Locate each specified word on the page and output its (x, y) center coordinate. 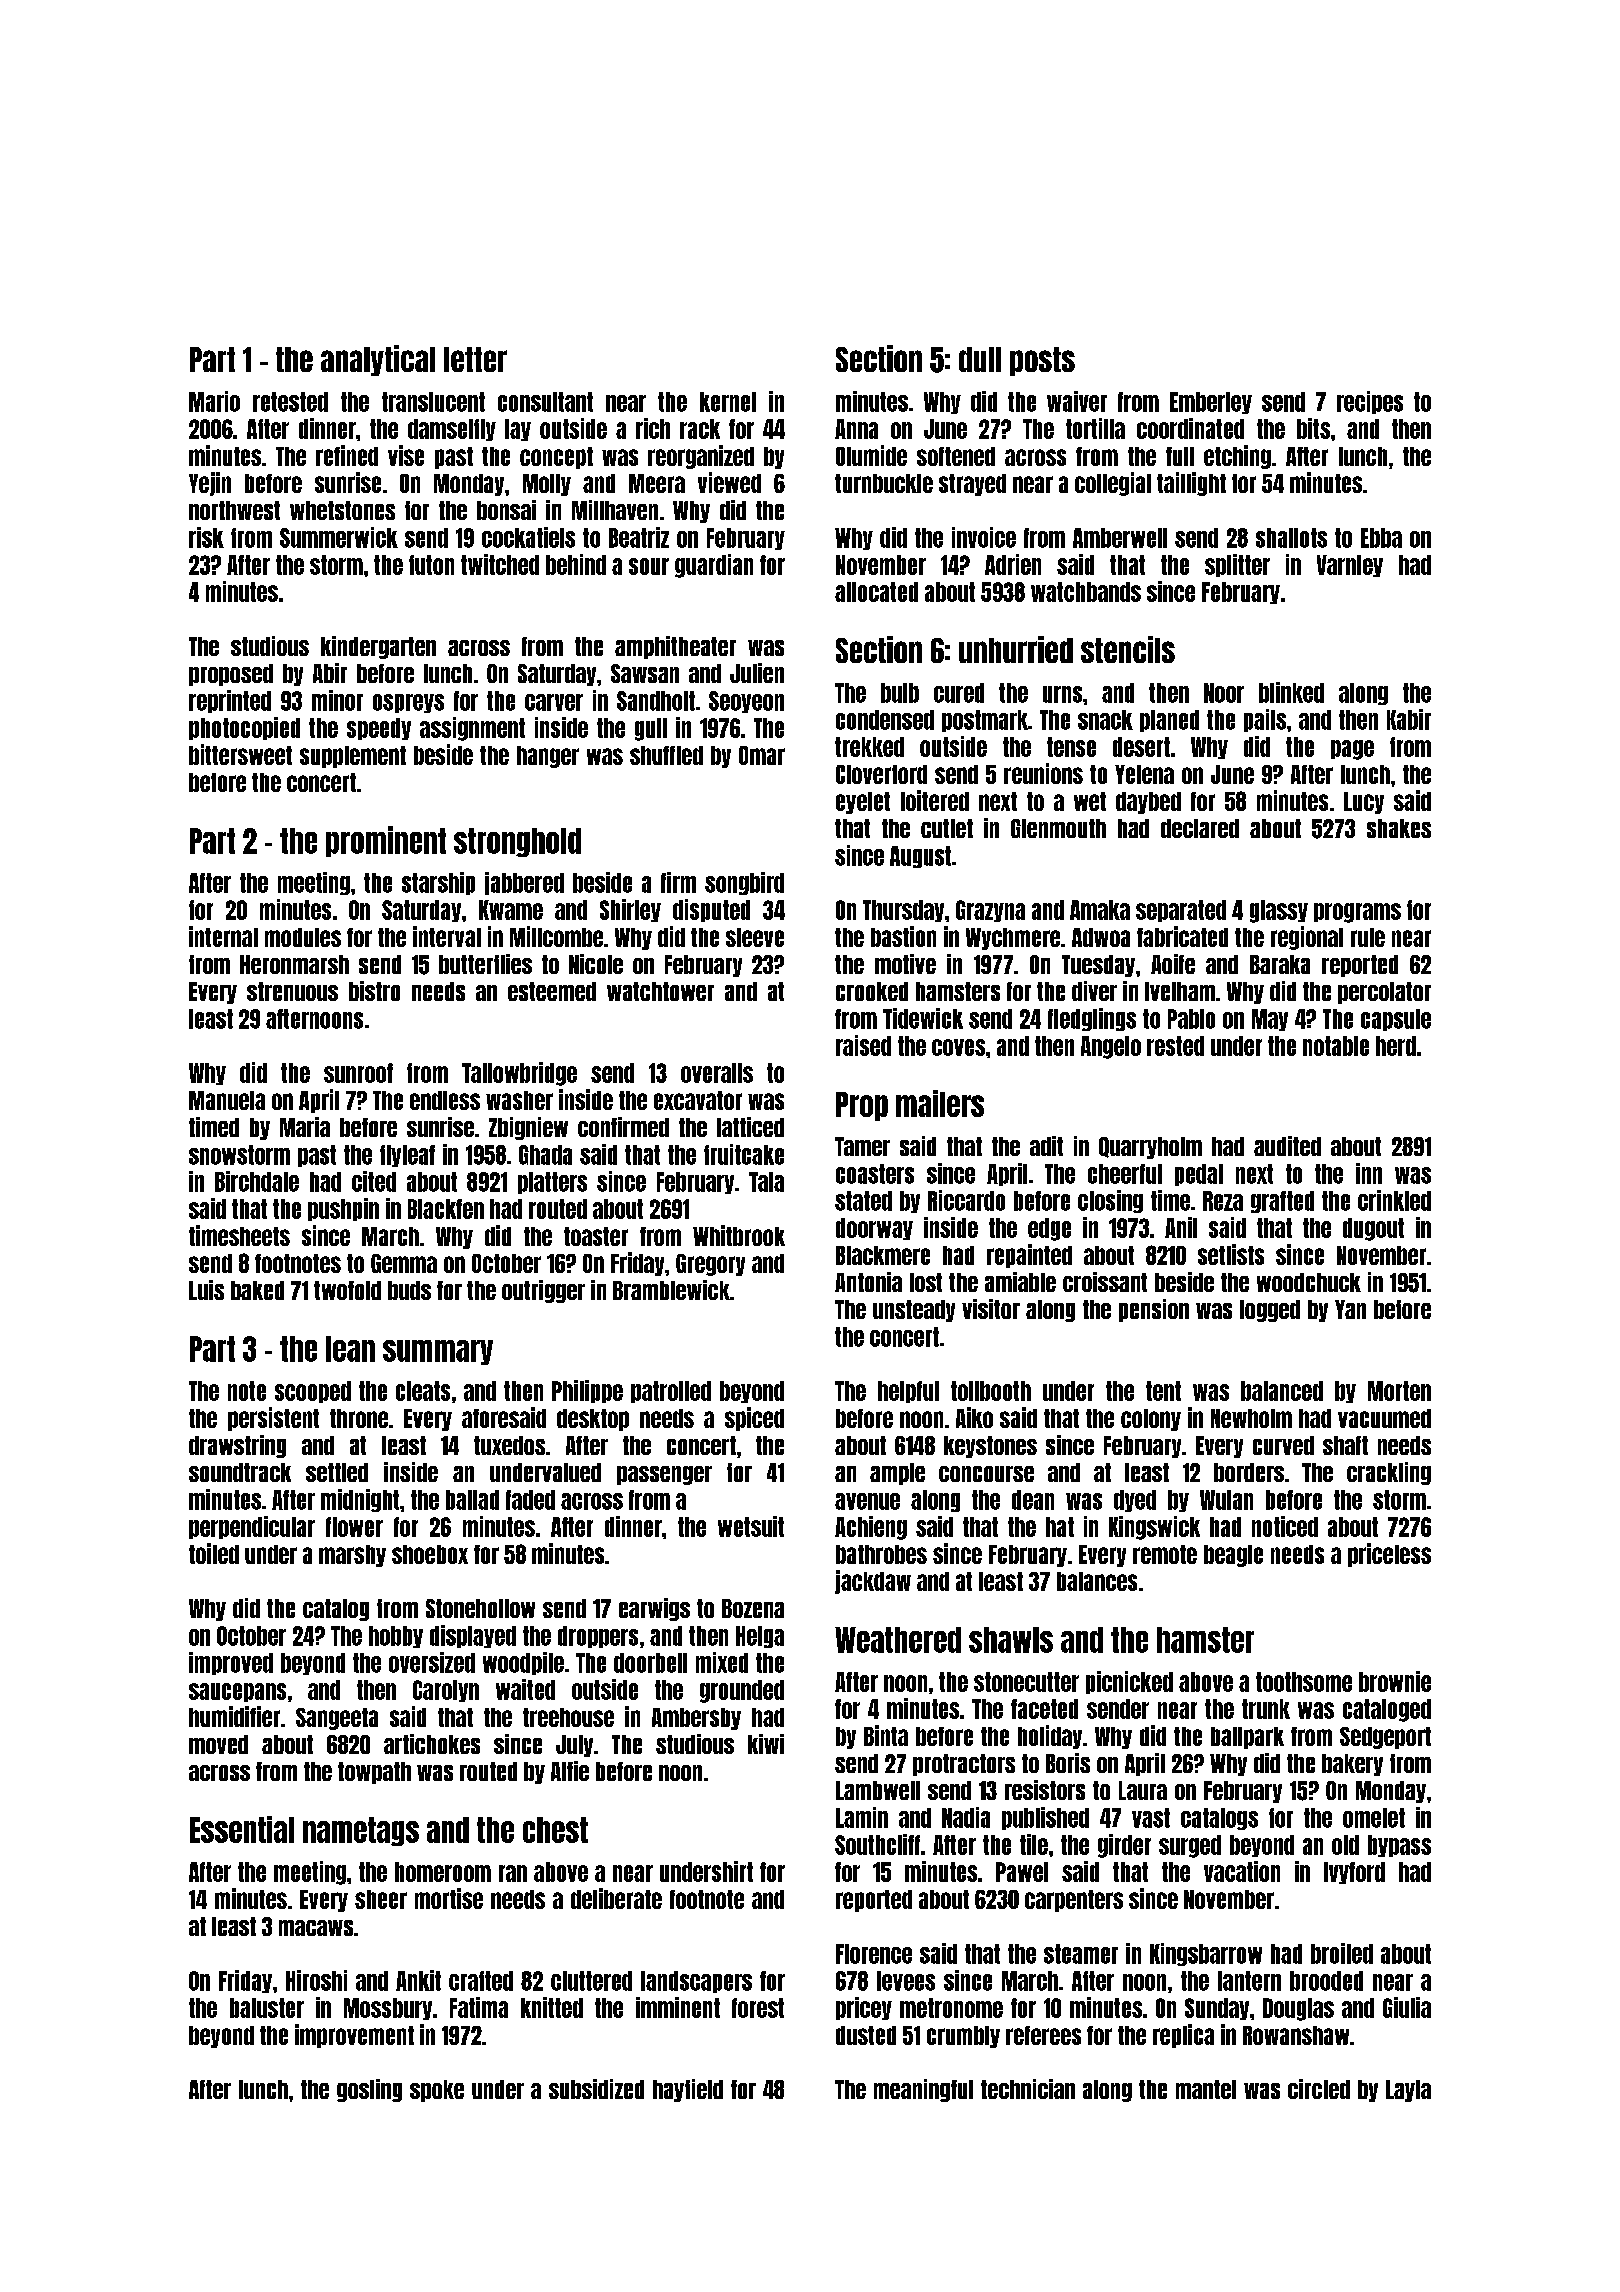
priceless (1389, 1555)
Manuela (227, 1100)
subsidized (596, 2089)
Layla (1408, 2091)
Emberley (1211, 403)
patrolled (671, 1392)
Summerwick (339, 537)
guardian (714, 566)
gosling (369, 2090)
